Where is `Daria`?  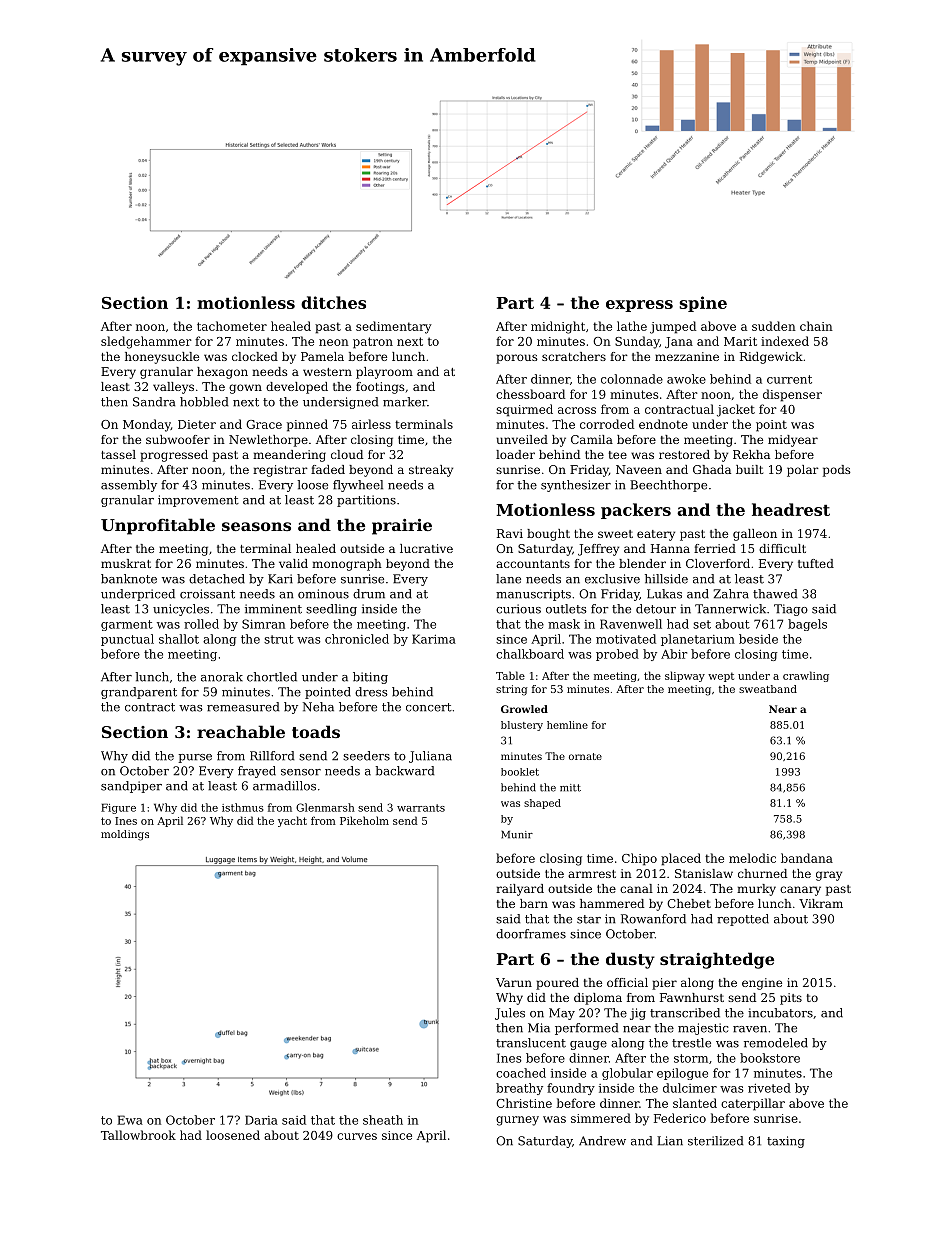 Daria is located at coordinates (261, 1120).
